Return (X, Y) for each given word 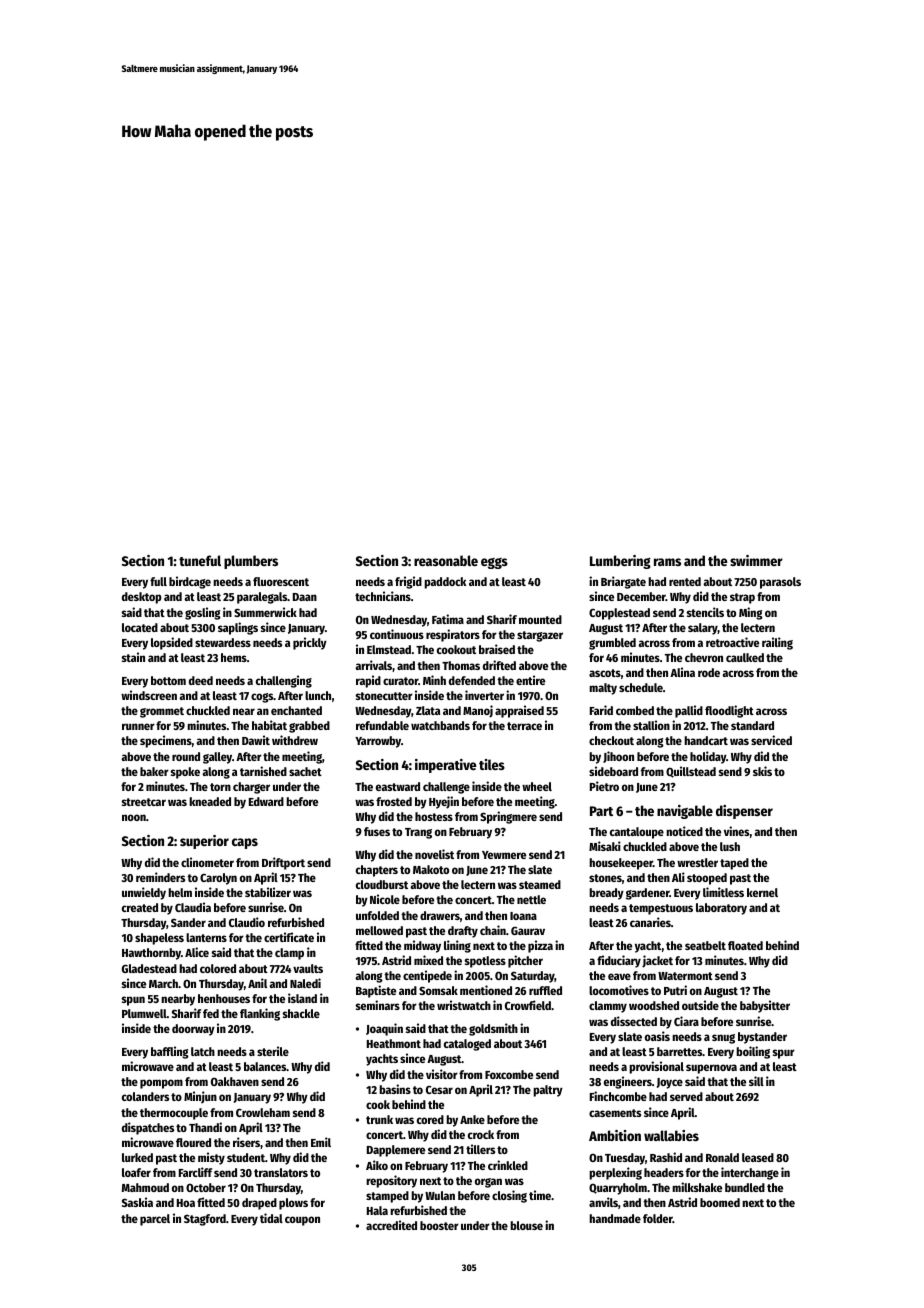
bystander (762, 1038)
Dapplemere (396, 1151)
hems (234, 657)
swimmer (756, 560)
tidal (271, 1218)
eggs (494, 563)
